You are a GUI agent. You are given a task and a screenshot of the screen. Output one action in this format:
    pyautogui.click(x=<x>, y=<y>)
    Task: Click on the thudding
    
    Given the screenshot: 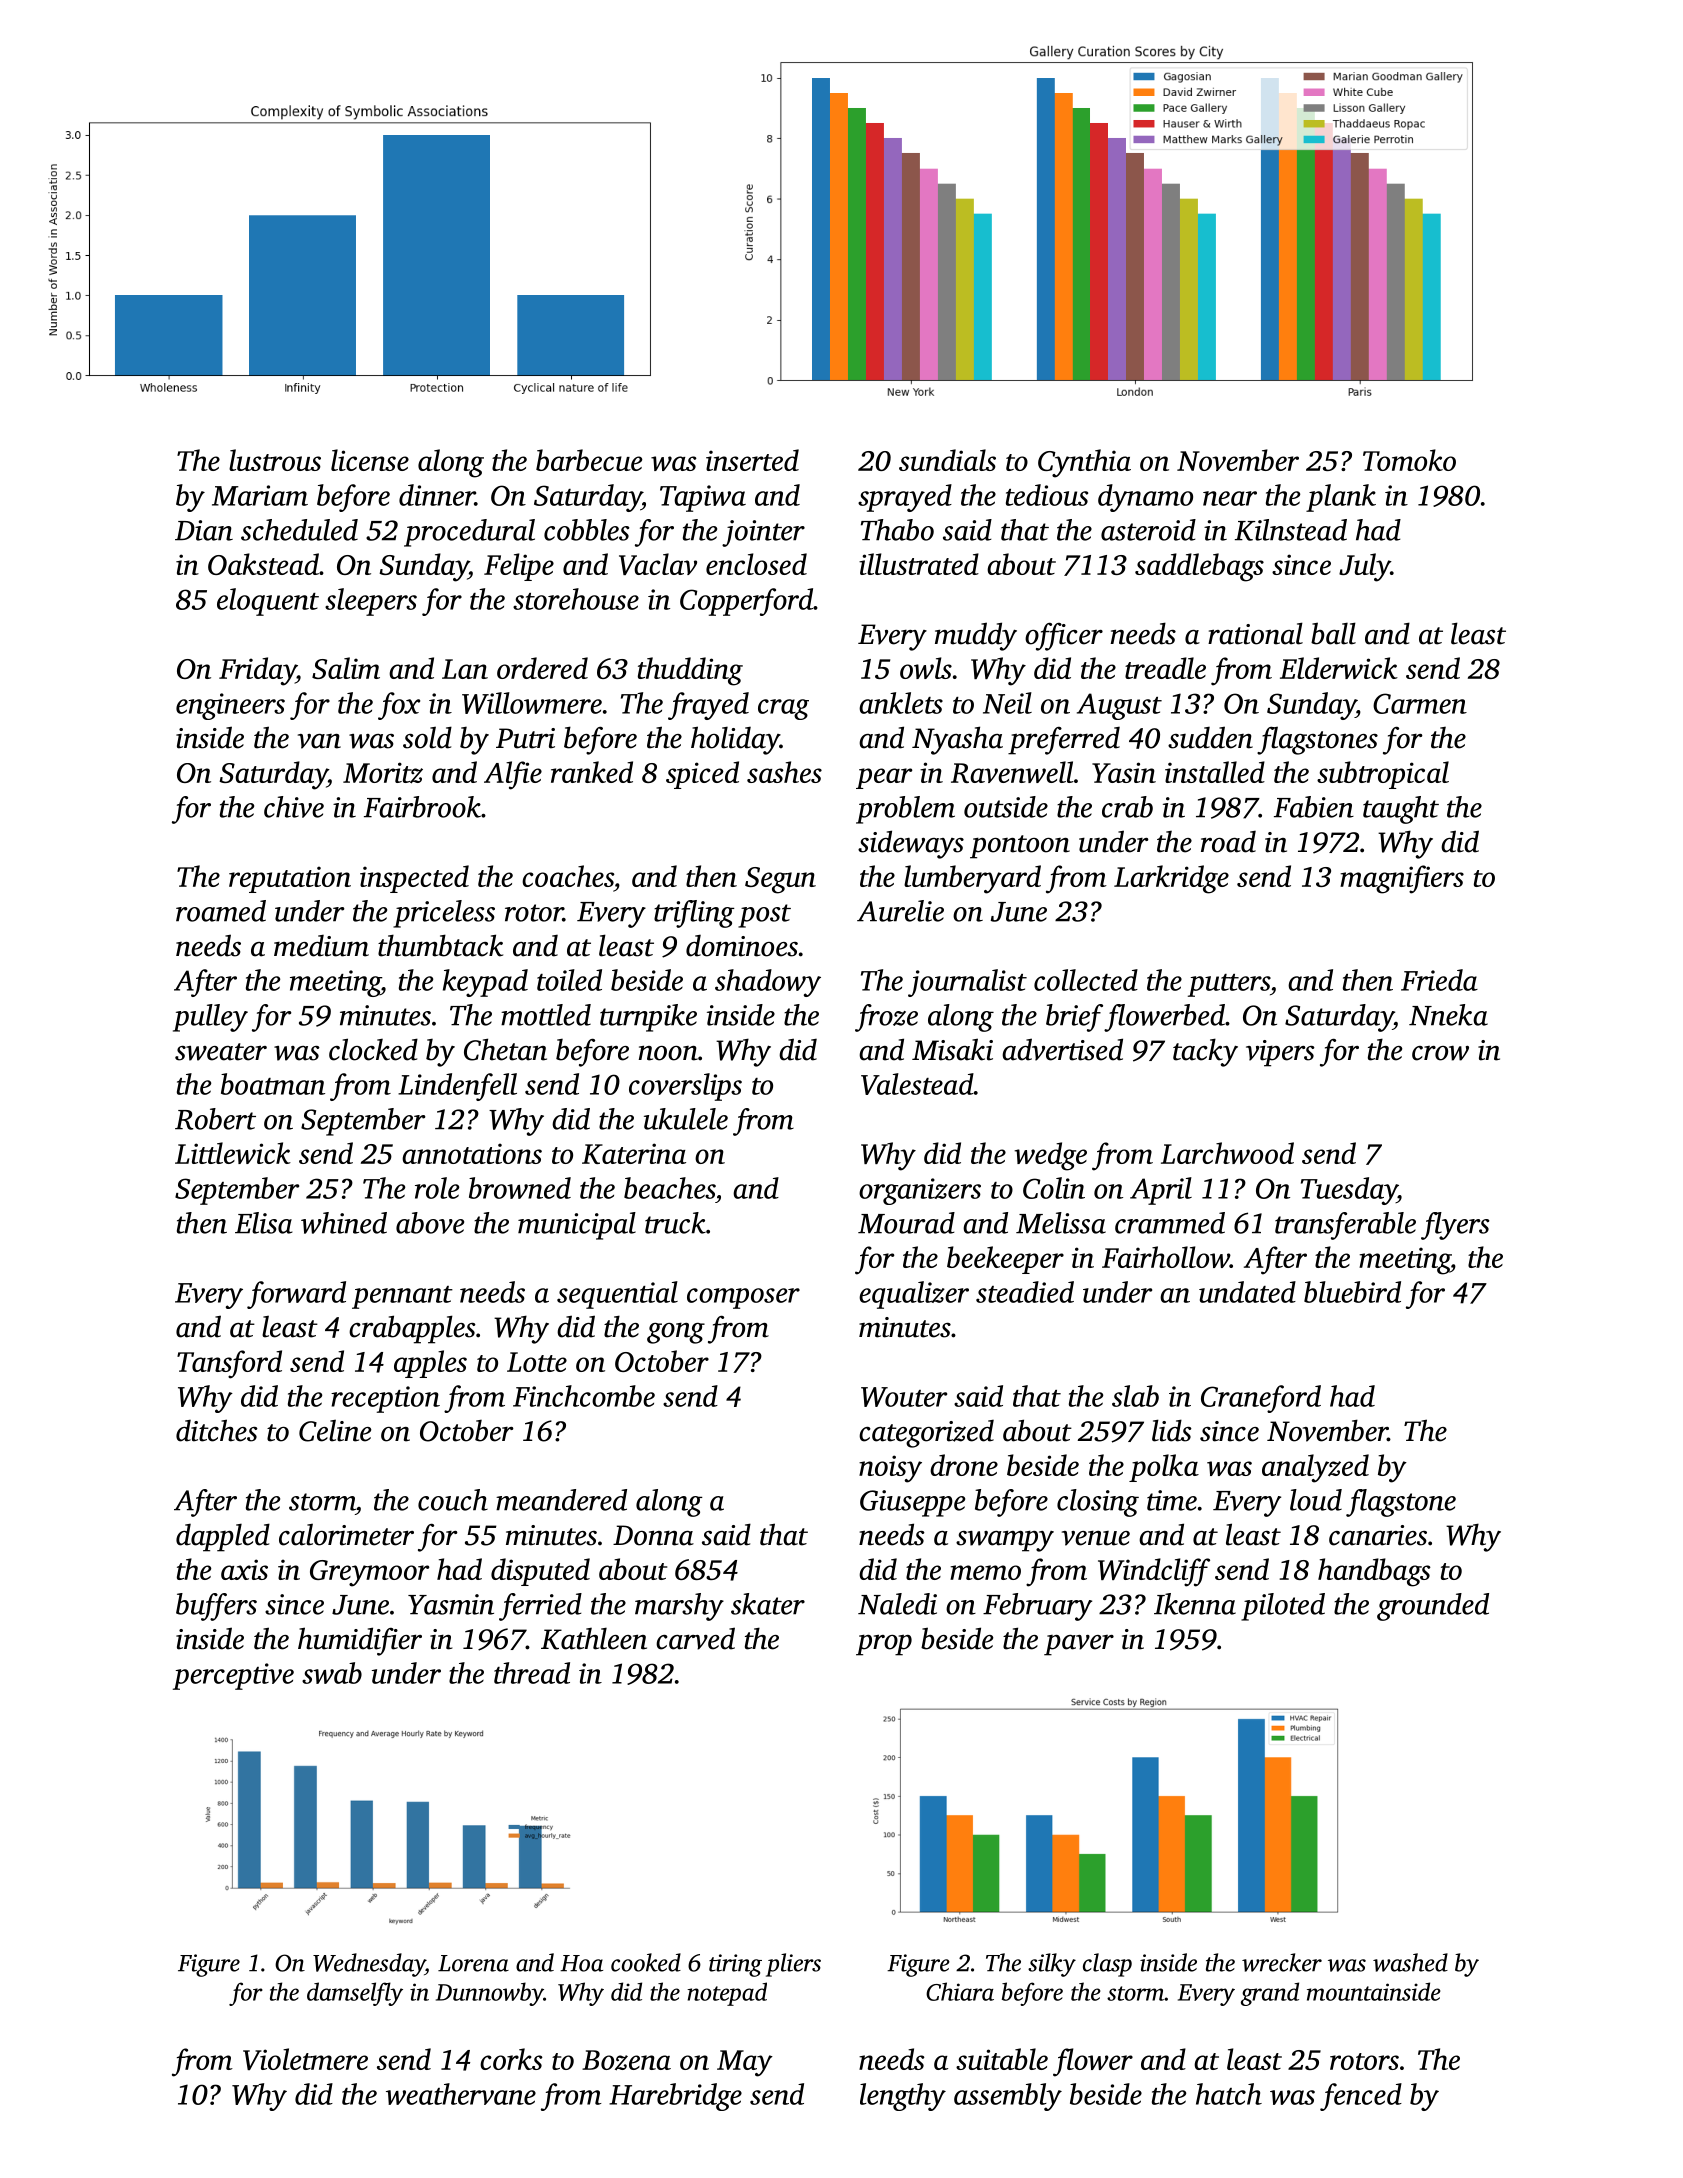 What is the action you would take?
    pyautogui.click(x=690, y=671)
